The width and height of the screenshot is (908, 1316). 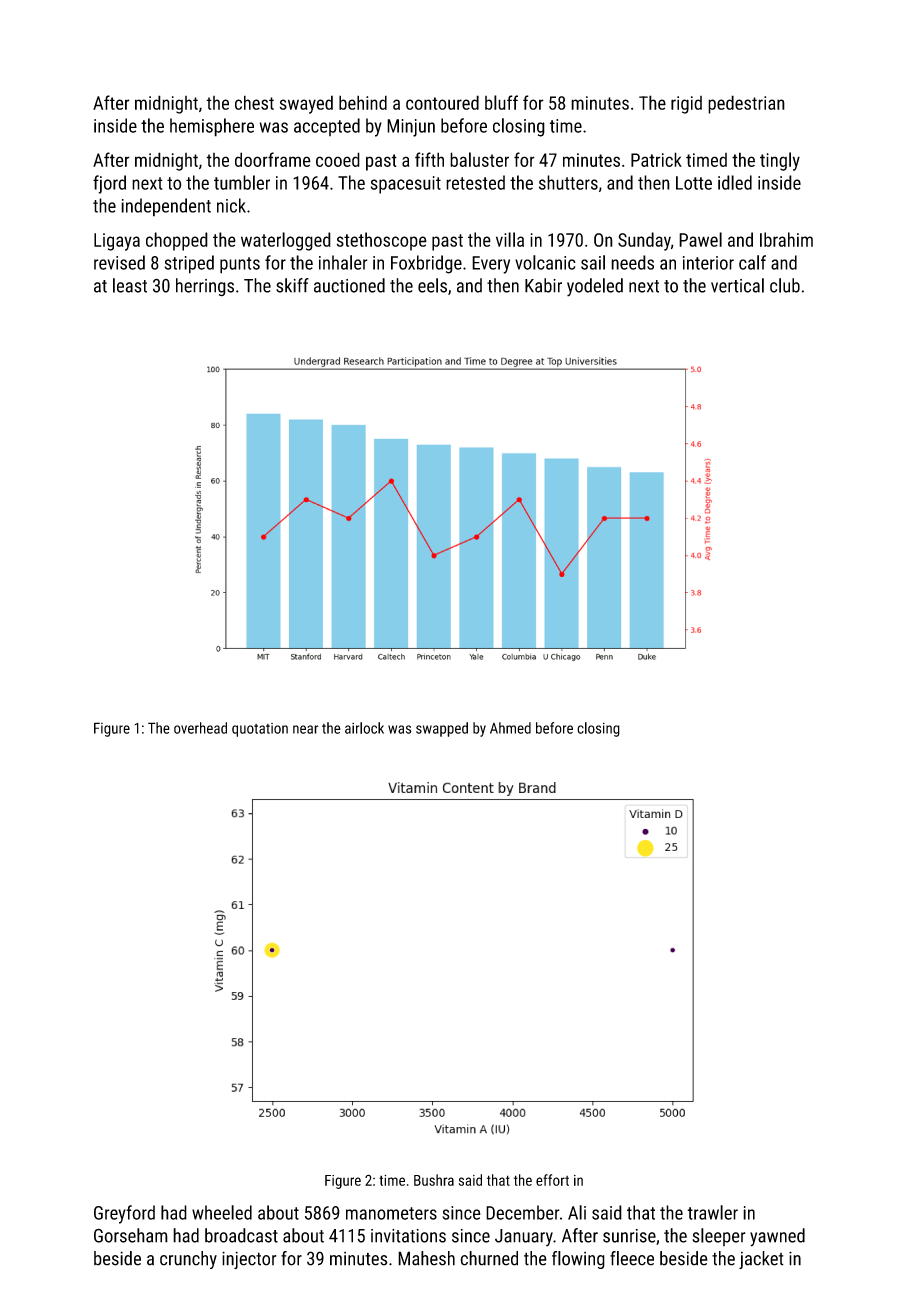 I want to click on hemisphere, so click(x=212, y=127).
